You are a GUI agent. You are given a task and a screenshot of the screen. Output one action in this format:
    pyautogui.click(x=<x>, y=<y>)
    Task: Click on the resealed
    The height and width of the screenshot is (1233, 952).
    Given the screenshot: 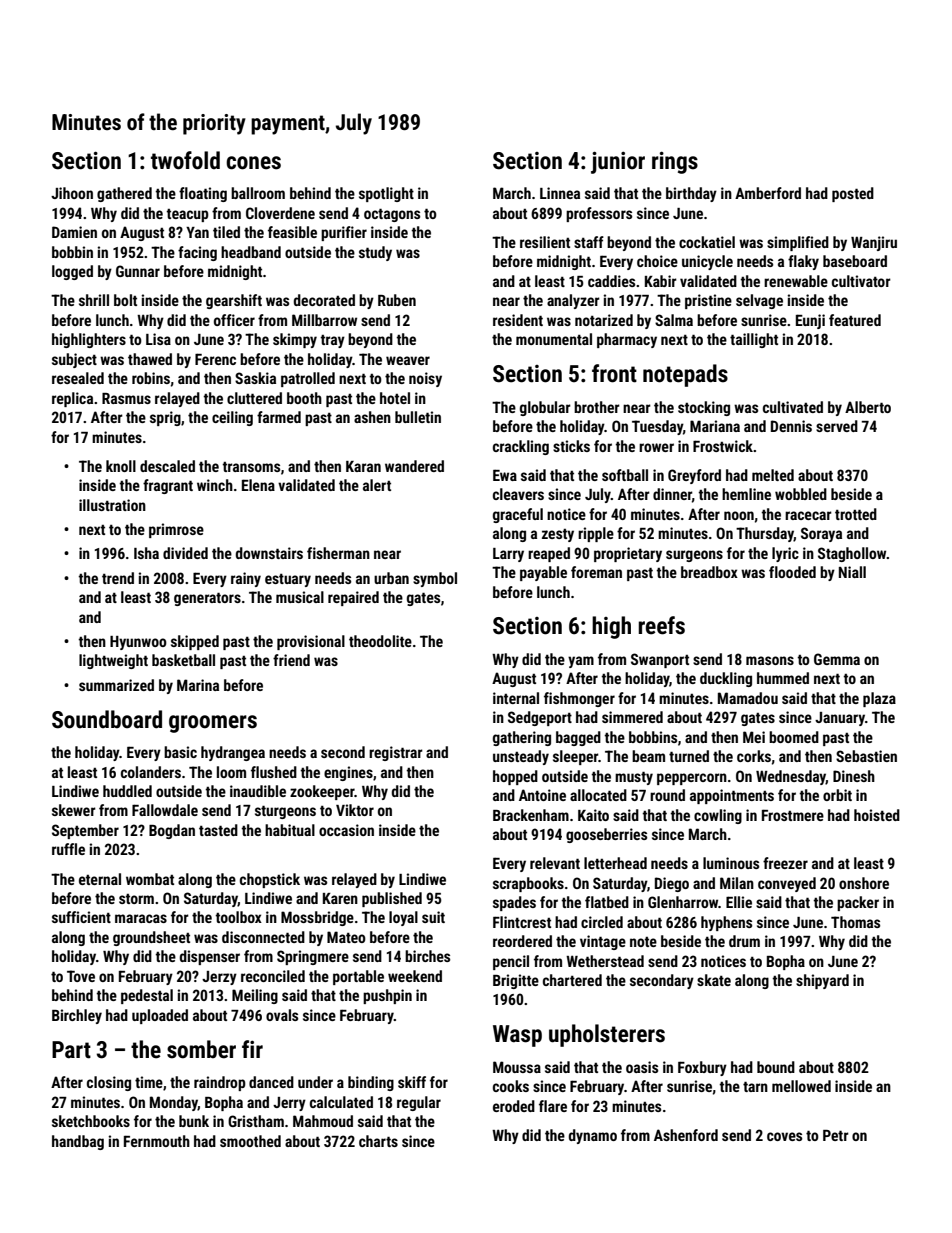 What is the action you would take?
    pyautogui.click(x=78, y=378)
